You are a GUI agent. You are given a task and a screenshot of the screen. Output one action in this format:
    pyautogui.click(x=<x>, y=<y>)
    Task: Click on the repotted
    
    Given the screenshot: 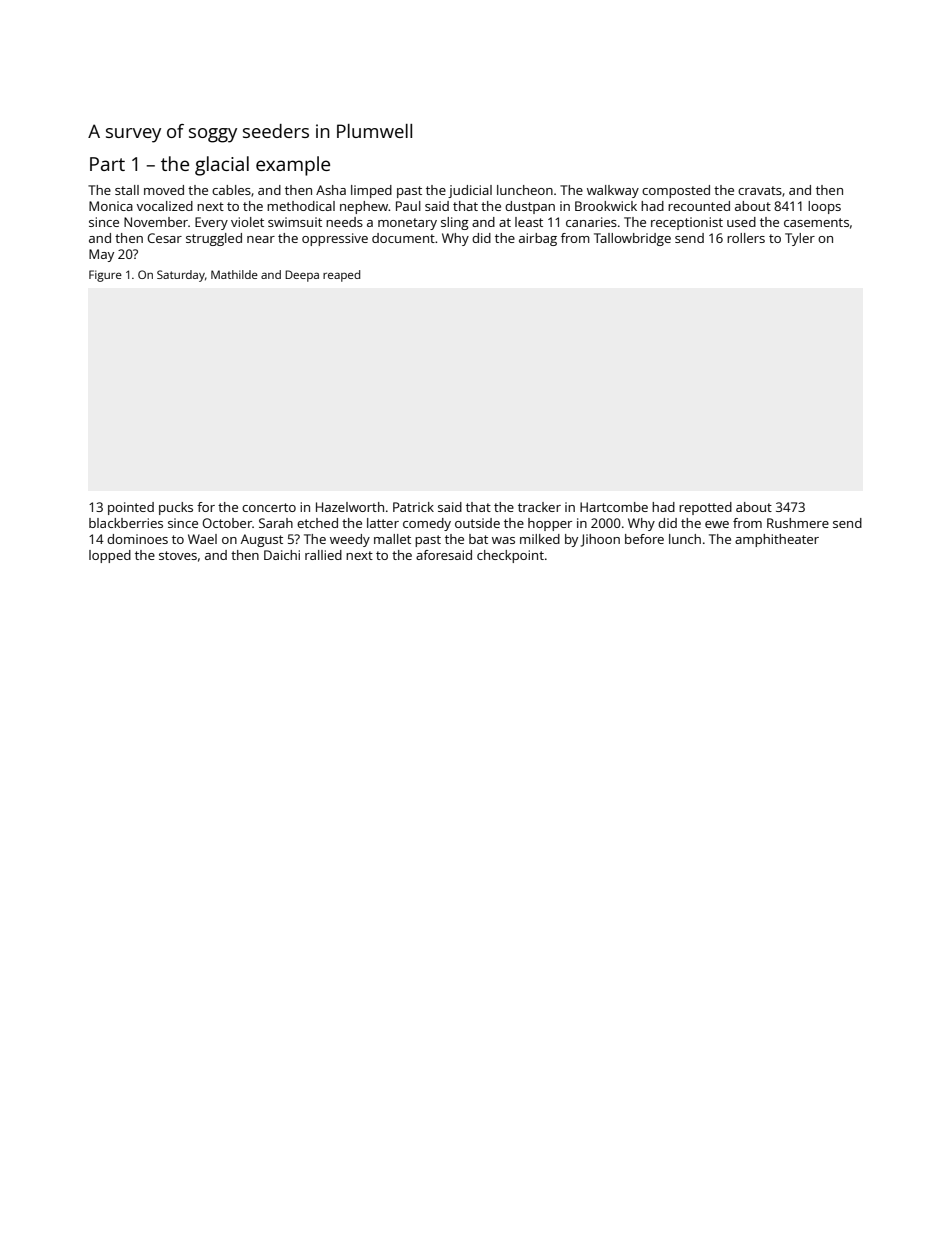 What is the action you would take?
    pyautogui.click(x=705, y=508)
